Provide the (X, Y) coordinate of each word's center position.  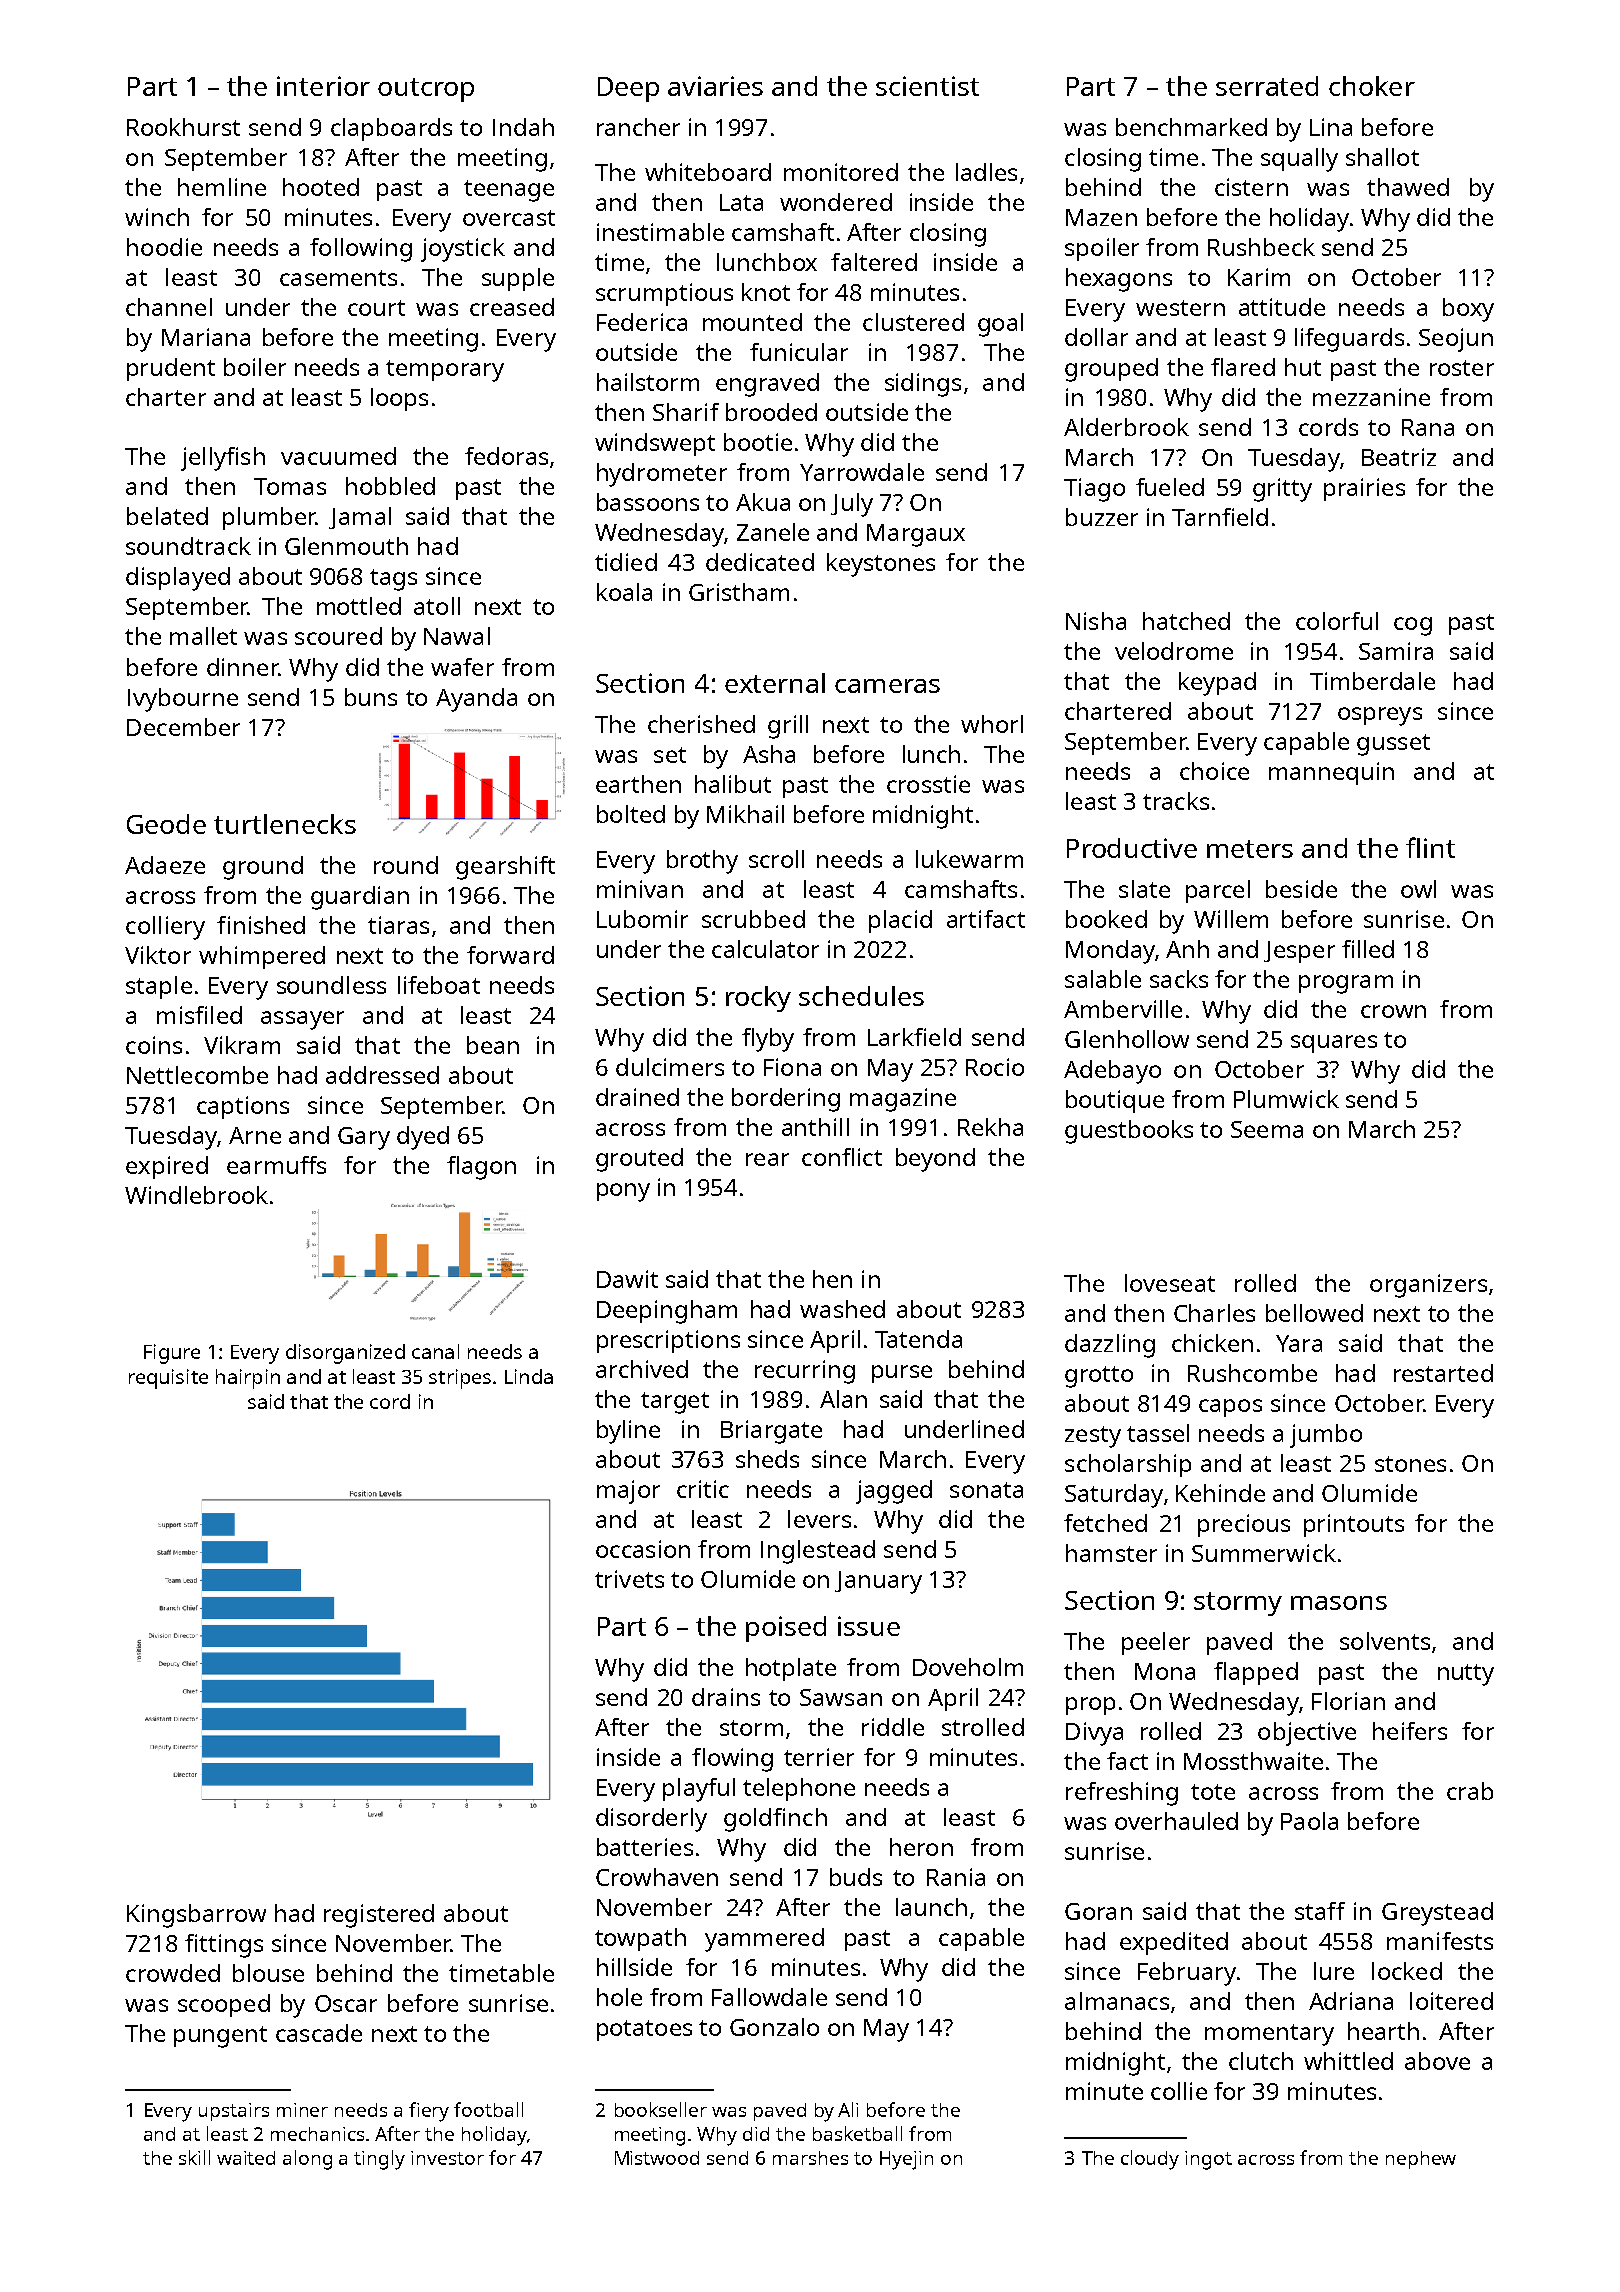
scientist (927, 86)
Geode (166, 824)
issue (869, 1626)
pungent (220, 2037)
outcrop (426, 90)
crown (1393, 1011)
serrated (1267, 86)
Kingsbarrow (196, 1916)
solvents (1385, 1641)
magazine (903, 1100)
